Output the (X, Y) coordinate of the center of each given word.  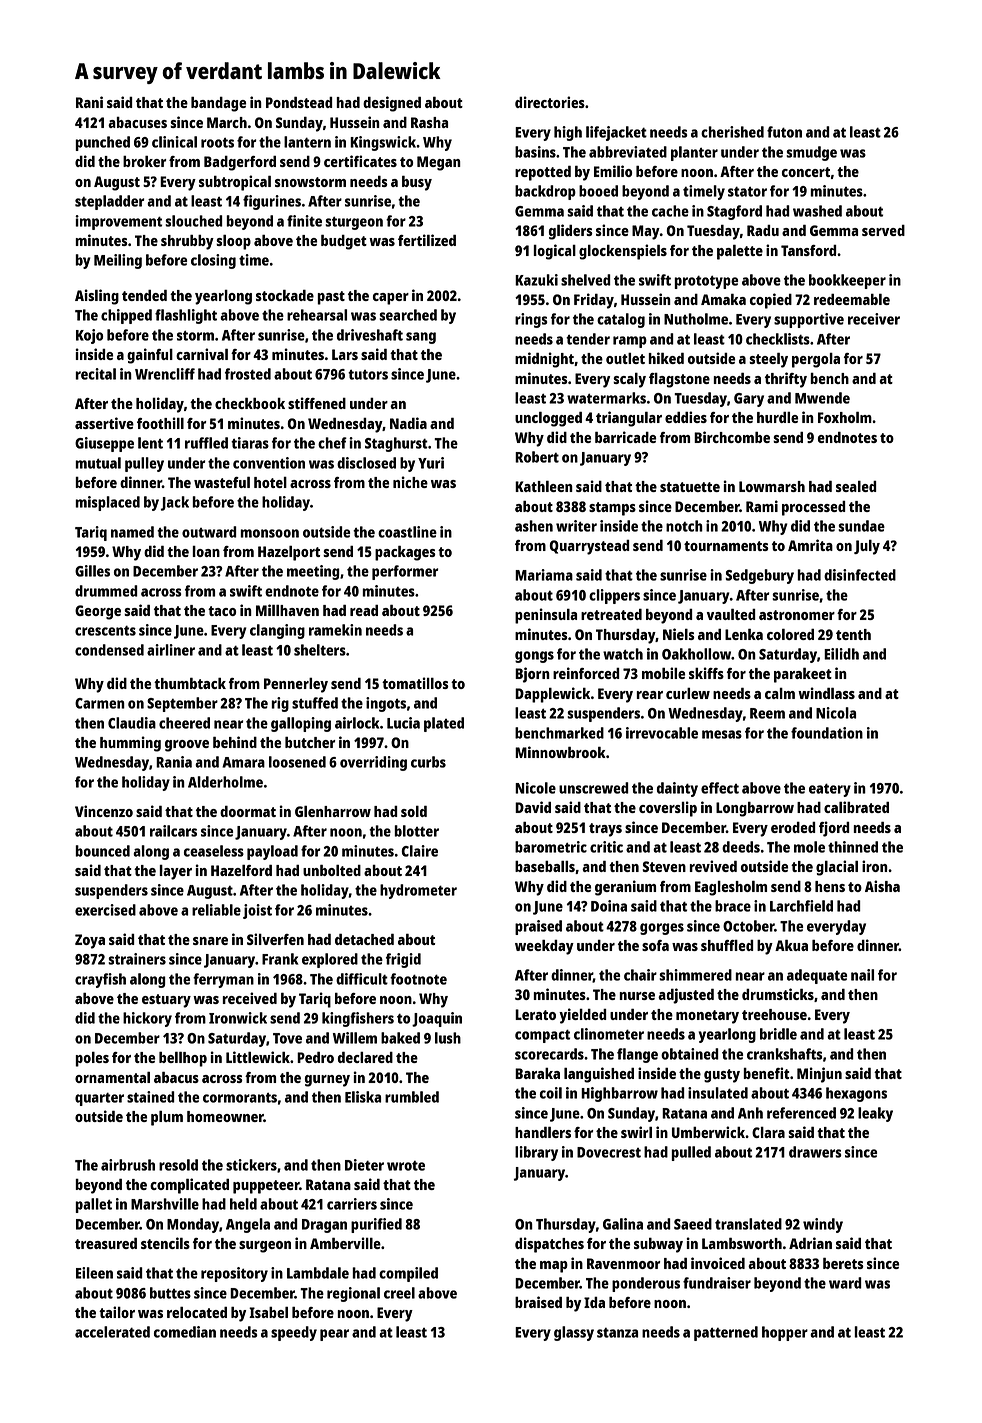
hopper (785, 1333)
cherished (732, 132)
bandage (218, 104)
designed (392, 104)
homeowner (225, 1116)
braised (538, 1302)
